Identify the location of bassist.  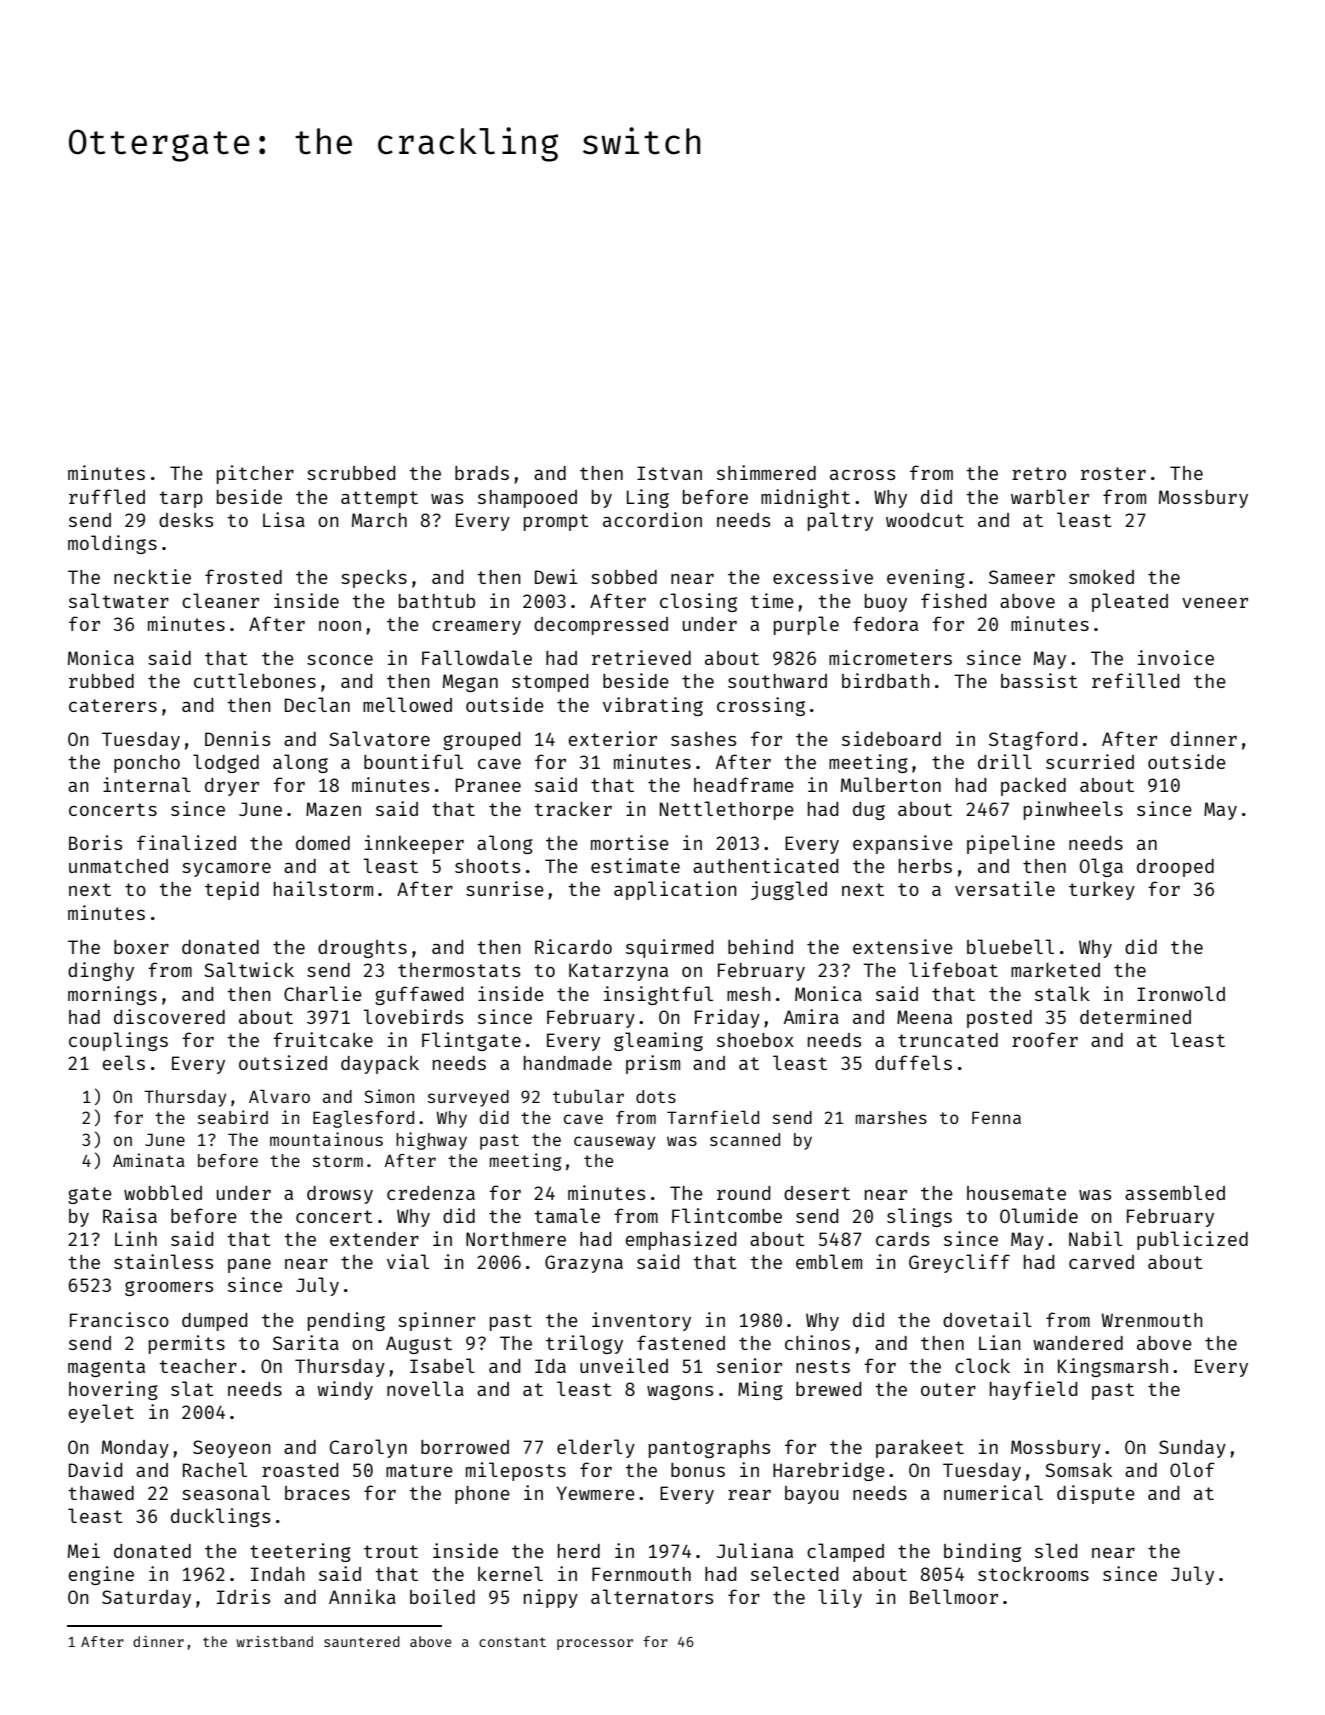
(1039, 680).
